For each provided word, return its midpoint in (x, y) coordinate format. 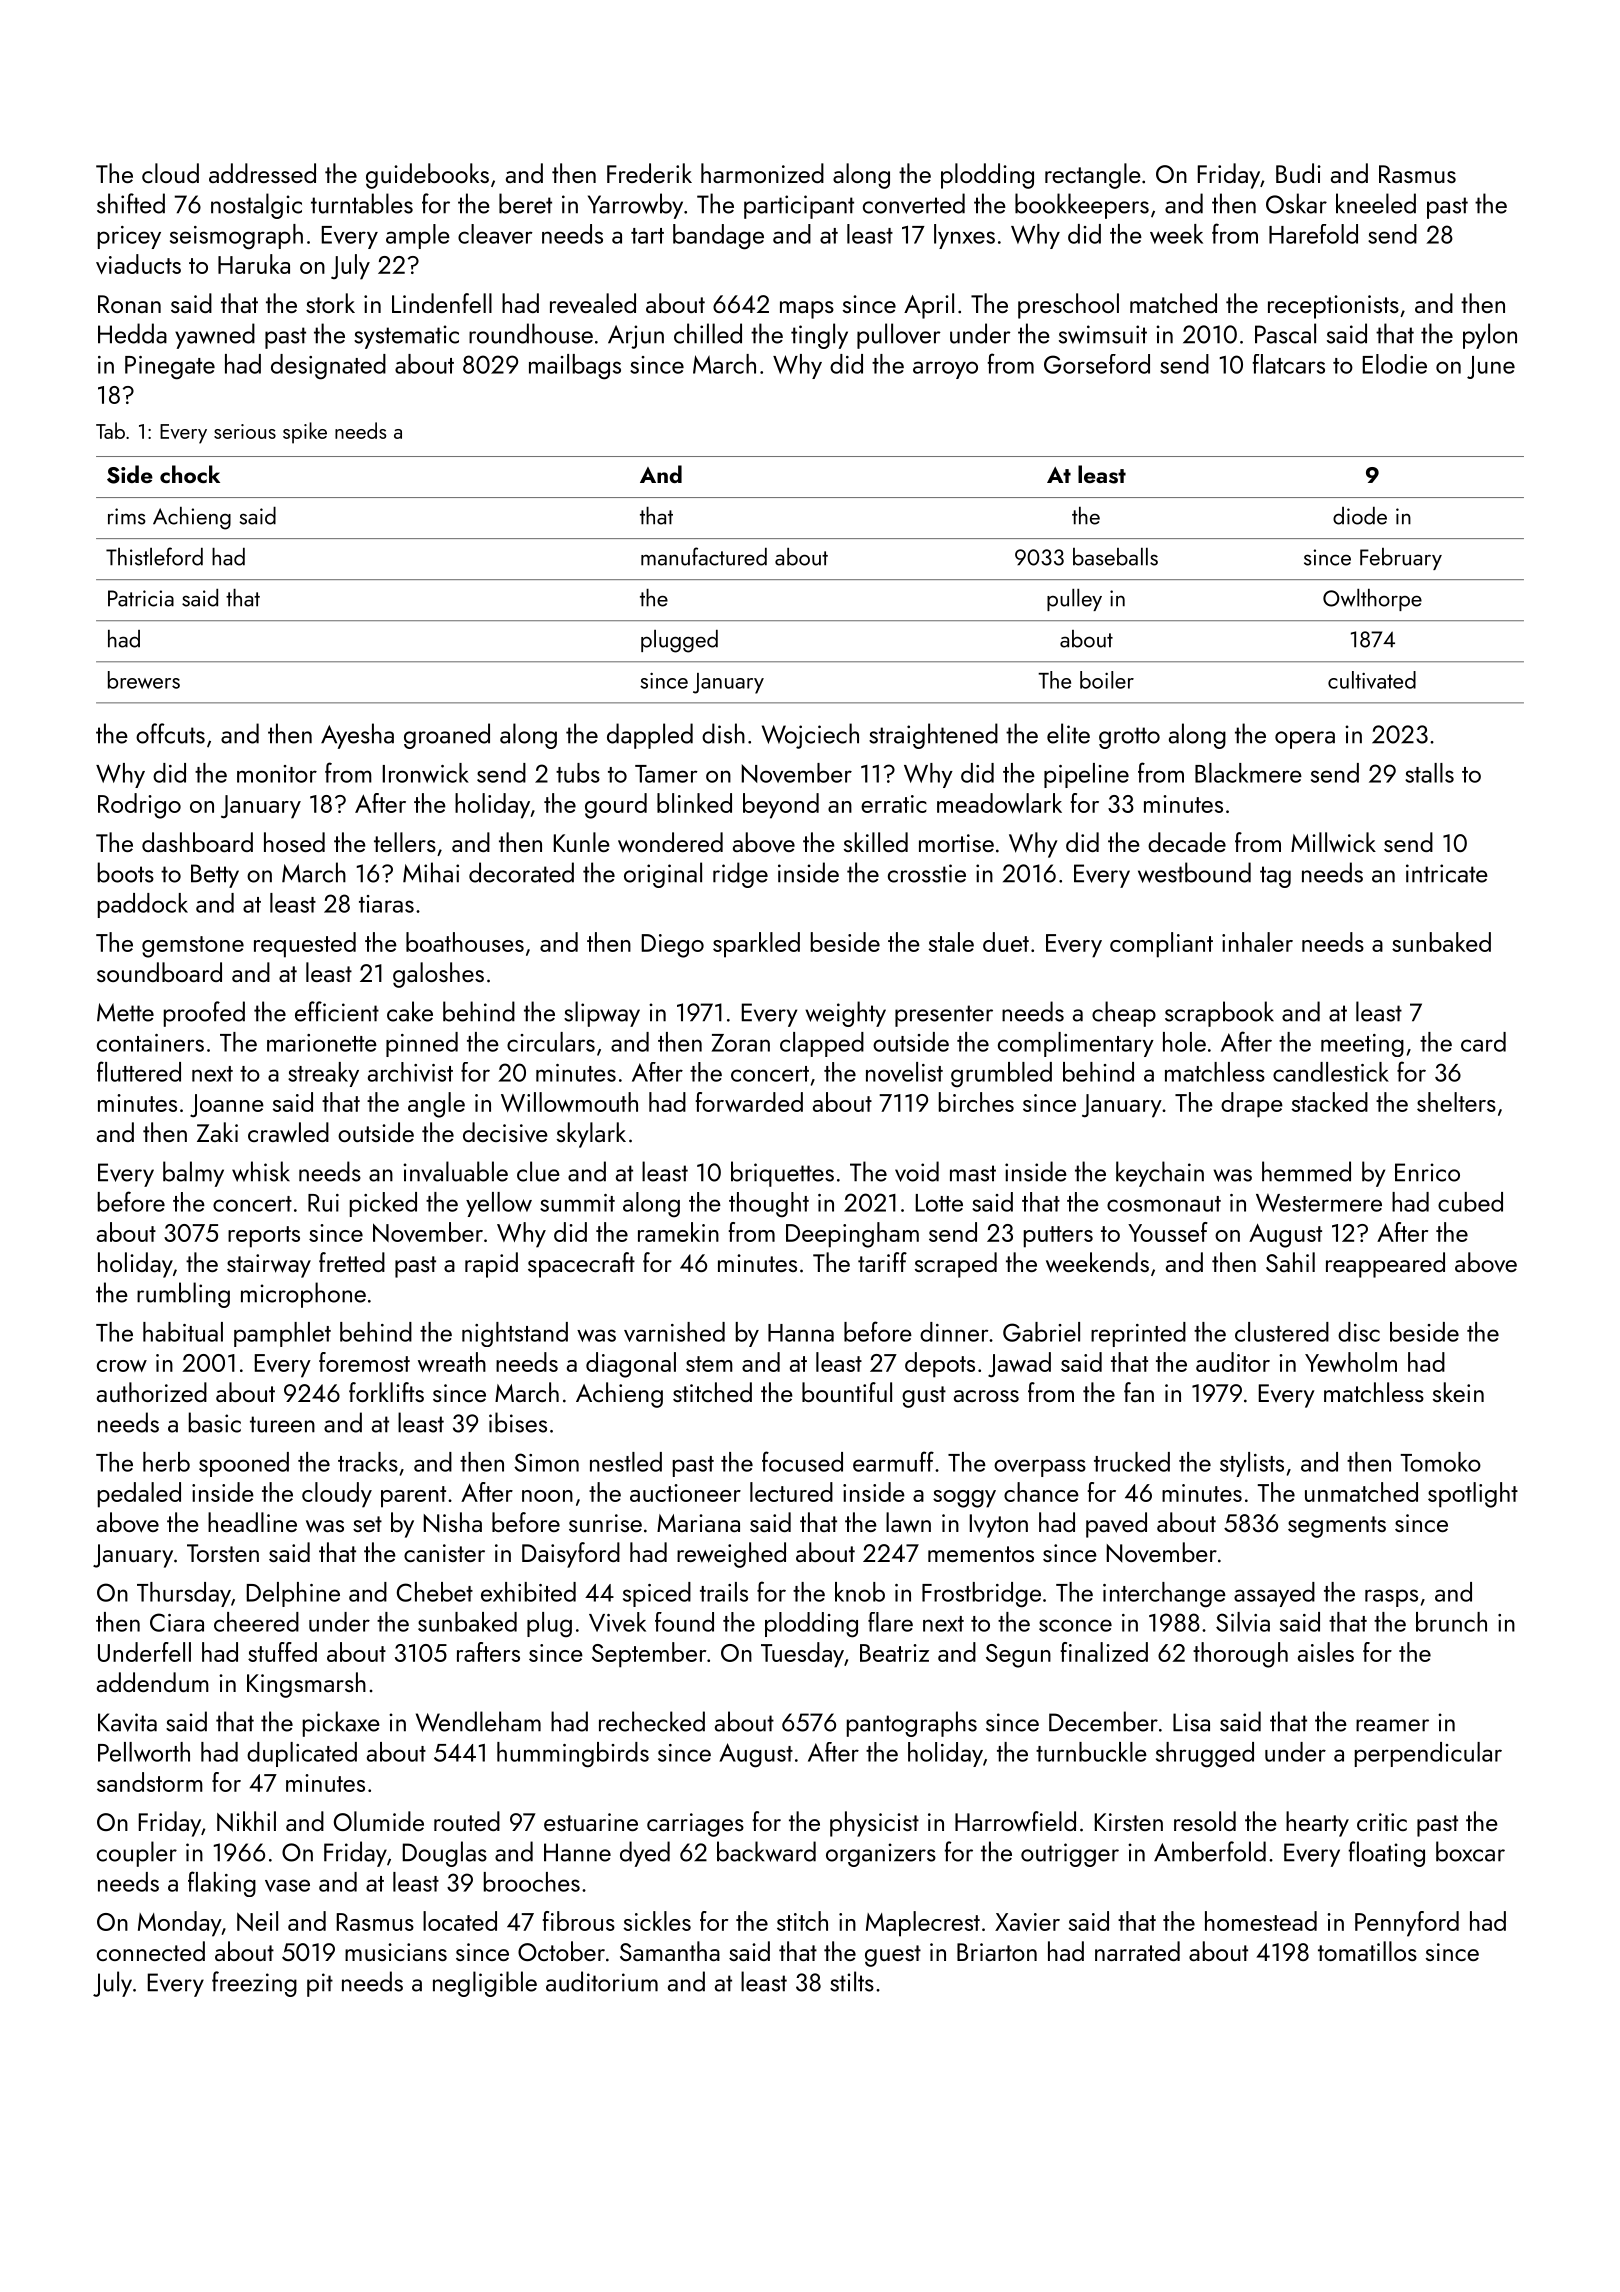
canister (444, 1553)
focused (802, 1461)
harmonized (762, 173)
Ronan (129, 304)
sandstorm (150, 1782)
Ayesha (357, 736)
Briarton (997, 1952)
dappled (650, 736)
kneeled (1376, 203)
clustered (1282, 1332)
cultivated (1372, 680)
